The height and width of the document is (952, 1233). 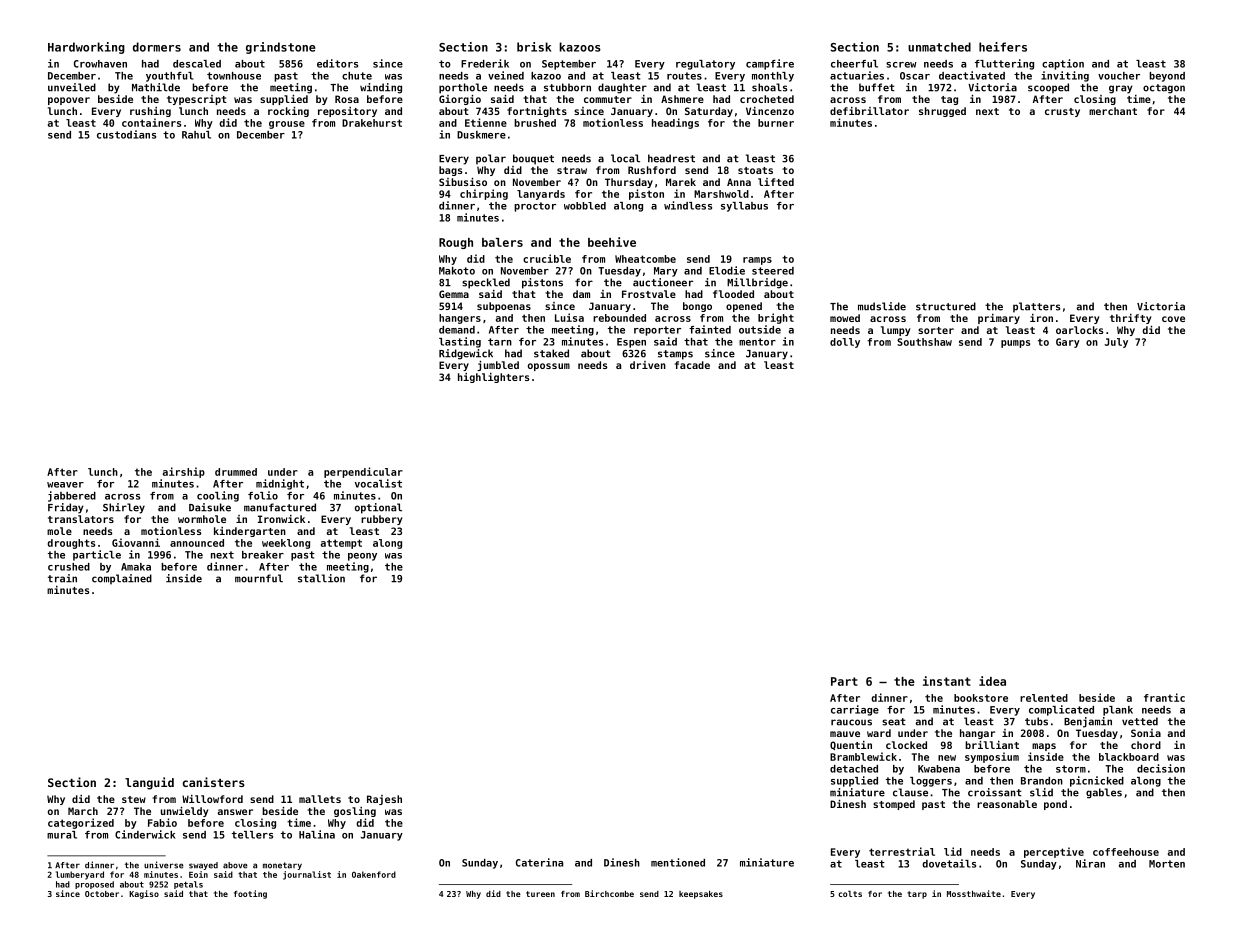 What do you see at coordinates (184, 472) in the document?
I see `airship` at bounding box center [184, 472].
